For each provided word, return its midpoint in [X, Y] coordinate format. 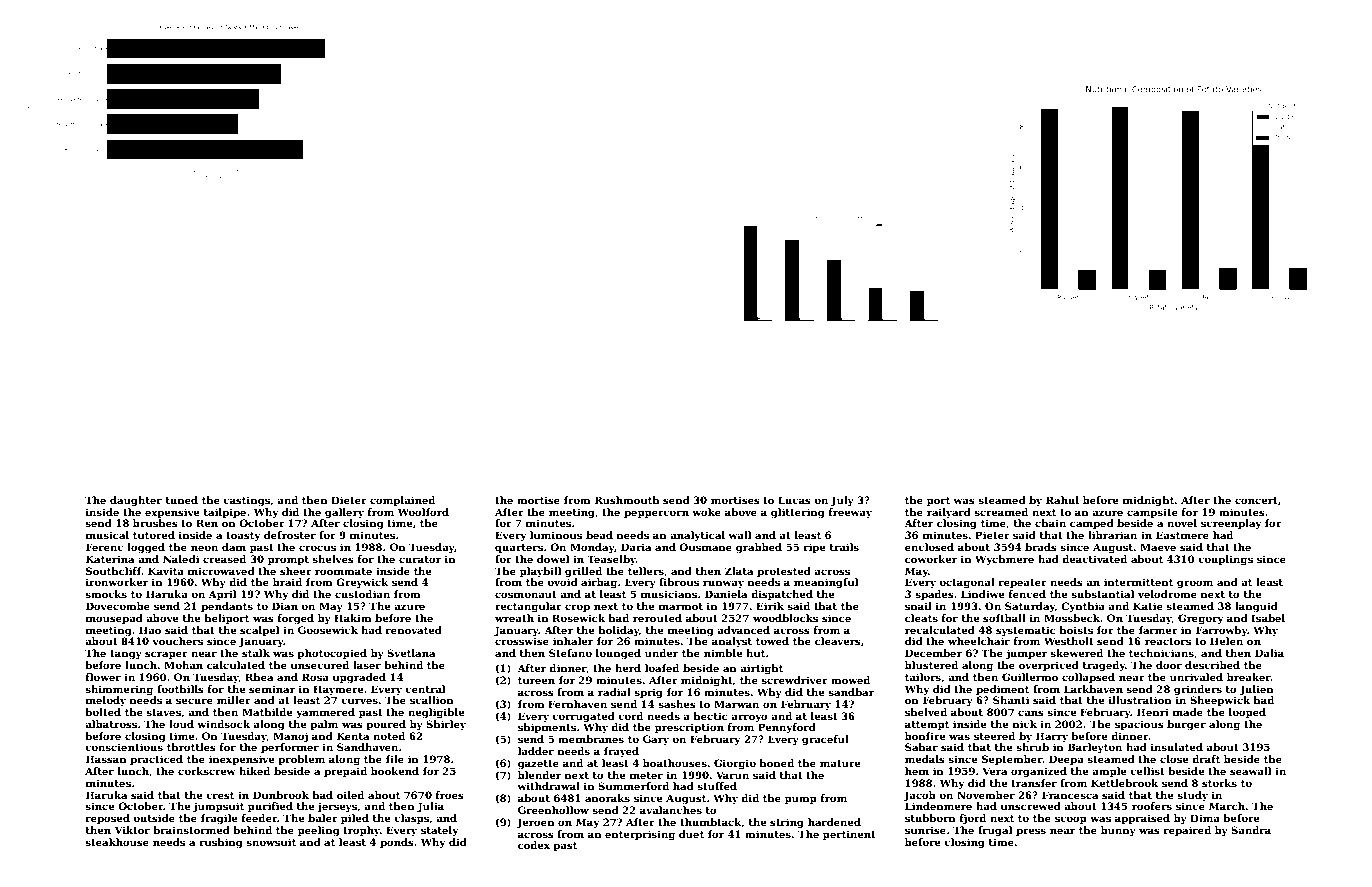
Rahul [1062, 500]
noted [389, 736]
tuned [182, 500]
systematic [1025, 631]
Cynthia [1083, 607]
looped [1247, 713]
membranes [591, 739]
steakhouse [117, 842]
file [395, 759]
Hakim [353, 618]
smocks [106, 594]
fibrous [679, 582]
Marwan [736, 704]
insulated [1177, 747]
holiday [618, 631]
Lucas [794, 500]
